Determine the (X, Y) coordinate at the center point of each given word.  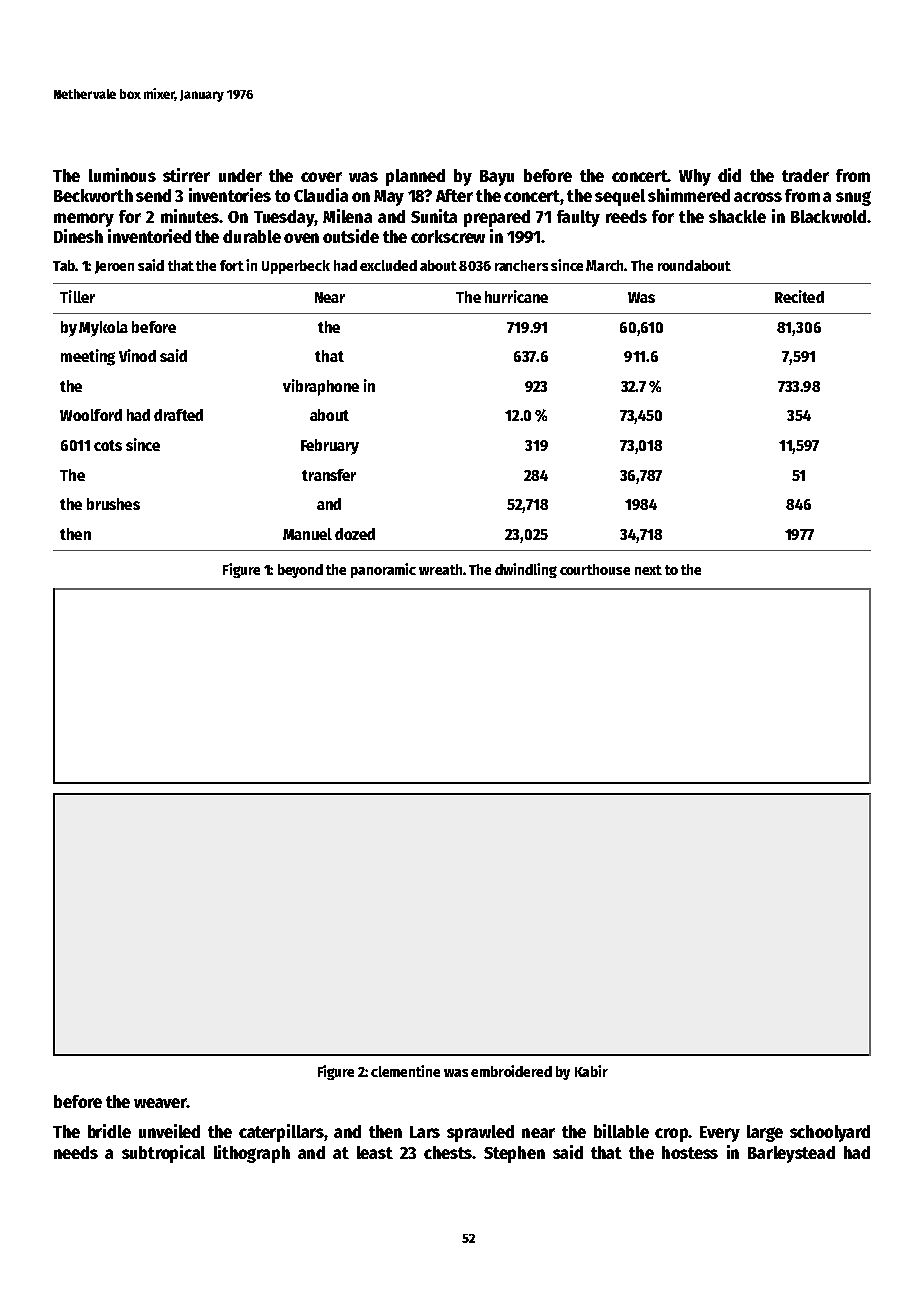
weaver (160, 1103)
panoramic (383, 570)
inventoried (149, 236)
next (648, 570)
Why (695, 177)
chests (448, 1152)
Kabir (591, 1071)
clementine (405, 1071)
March (604, 265)
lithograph (252, 1154)
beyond (300, 571)
